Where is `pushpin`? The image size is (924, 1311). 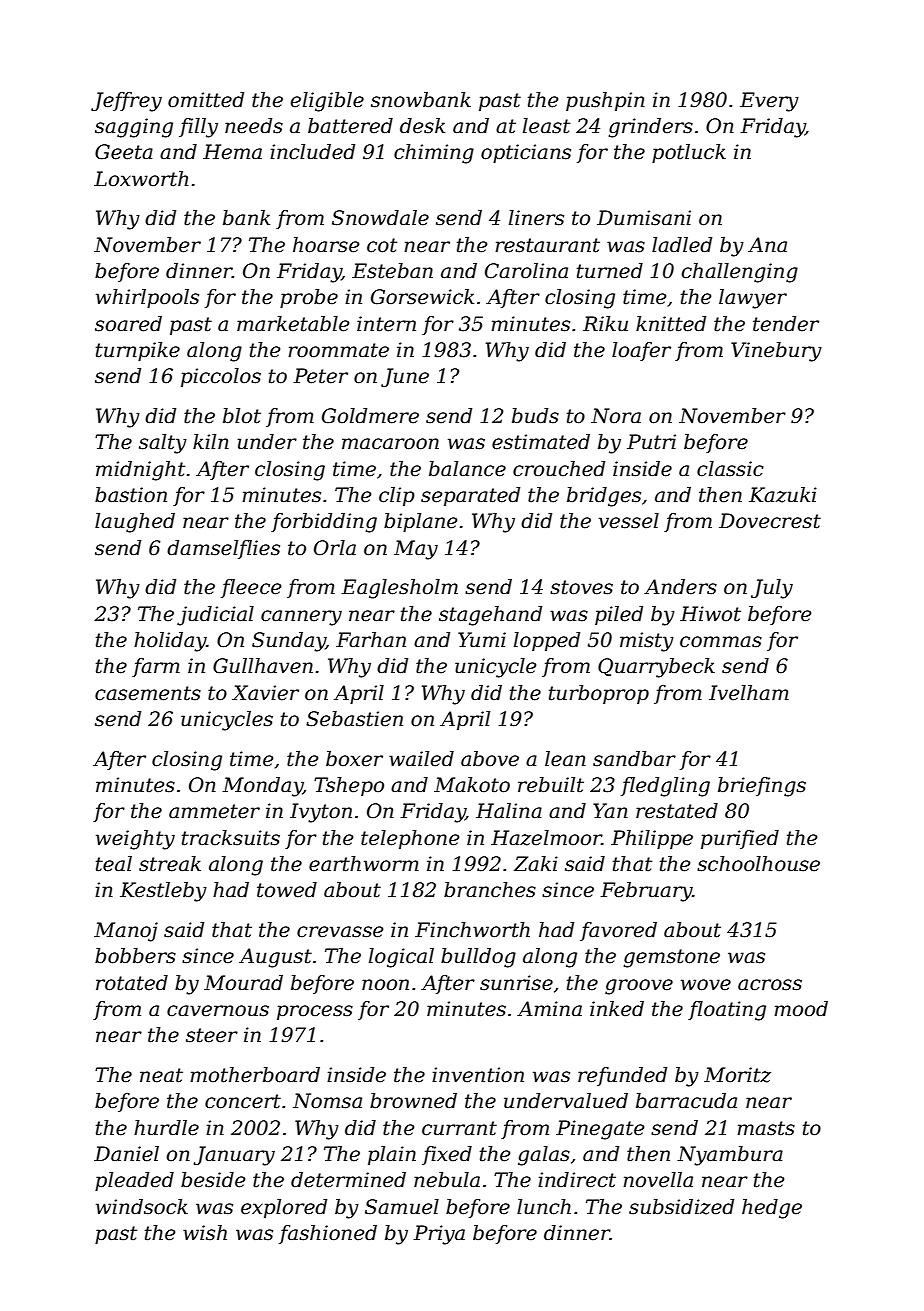 pushpin is located at coordinates (605, 101).
